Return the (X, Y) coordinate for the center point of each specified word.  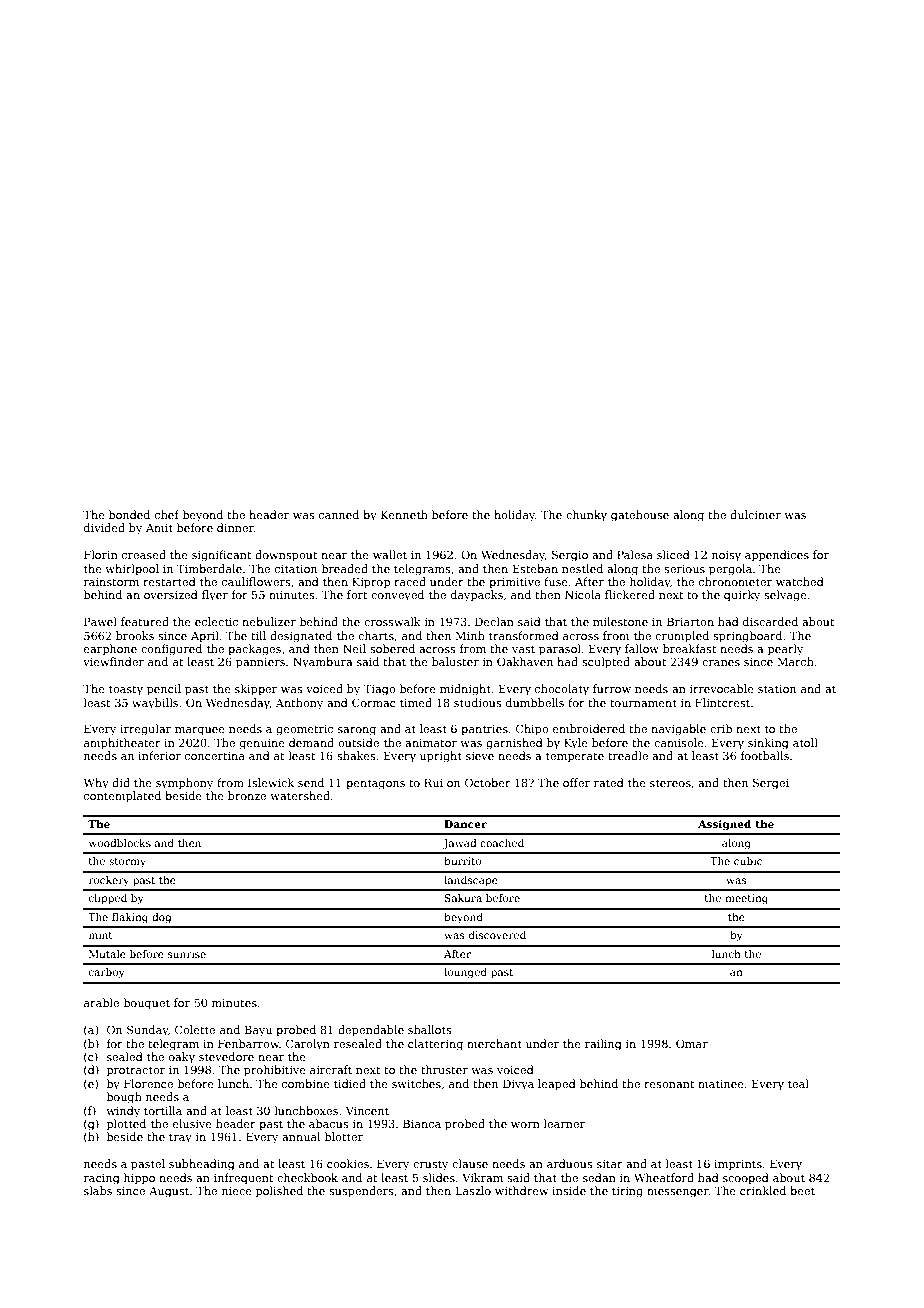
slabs (98, 1190)
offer (576, 782)
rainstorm (111, 582)
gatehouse (640, 516)
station (777, 689)
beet (802, 1190)
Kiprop (371, 583)
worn (525, 1125)
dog (161, 918)
